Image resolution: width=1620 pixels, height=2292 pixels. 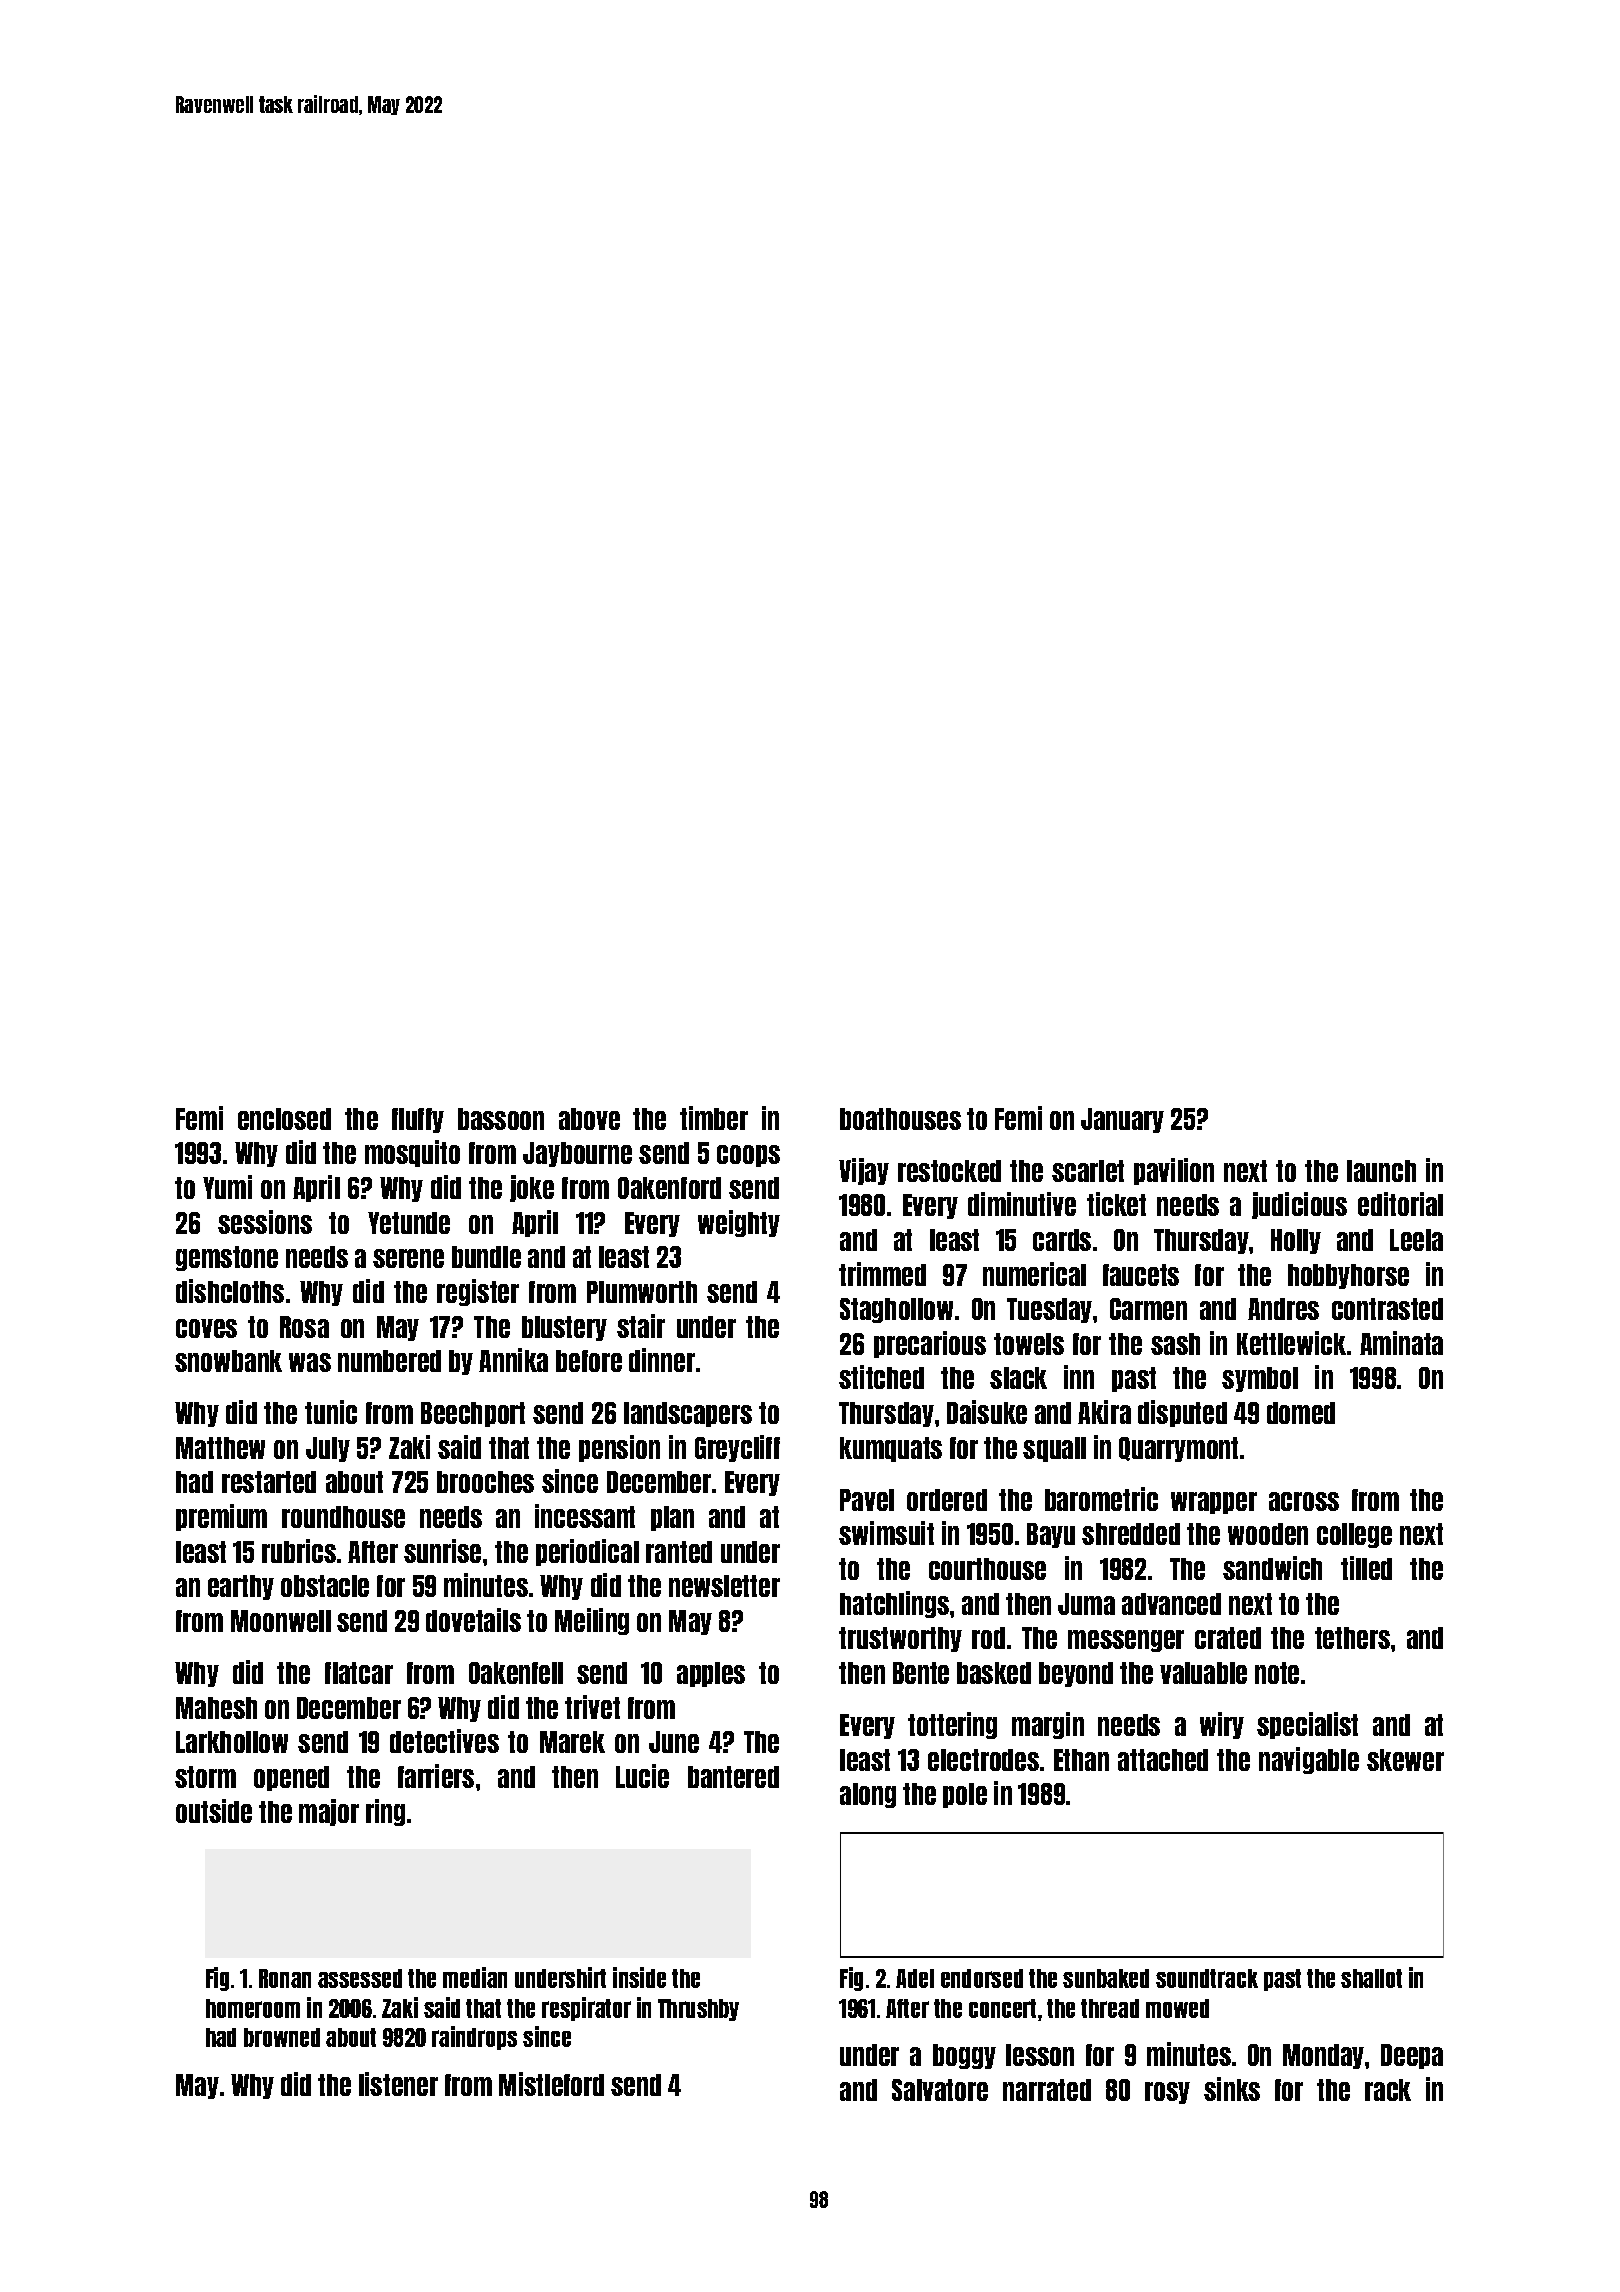 I want to click on sunbaked, so click(x=1106, y=1978).
